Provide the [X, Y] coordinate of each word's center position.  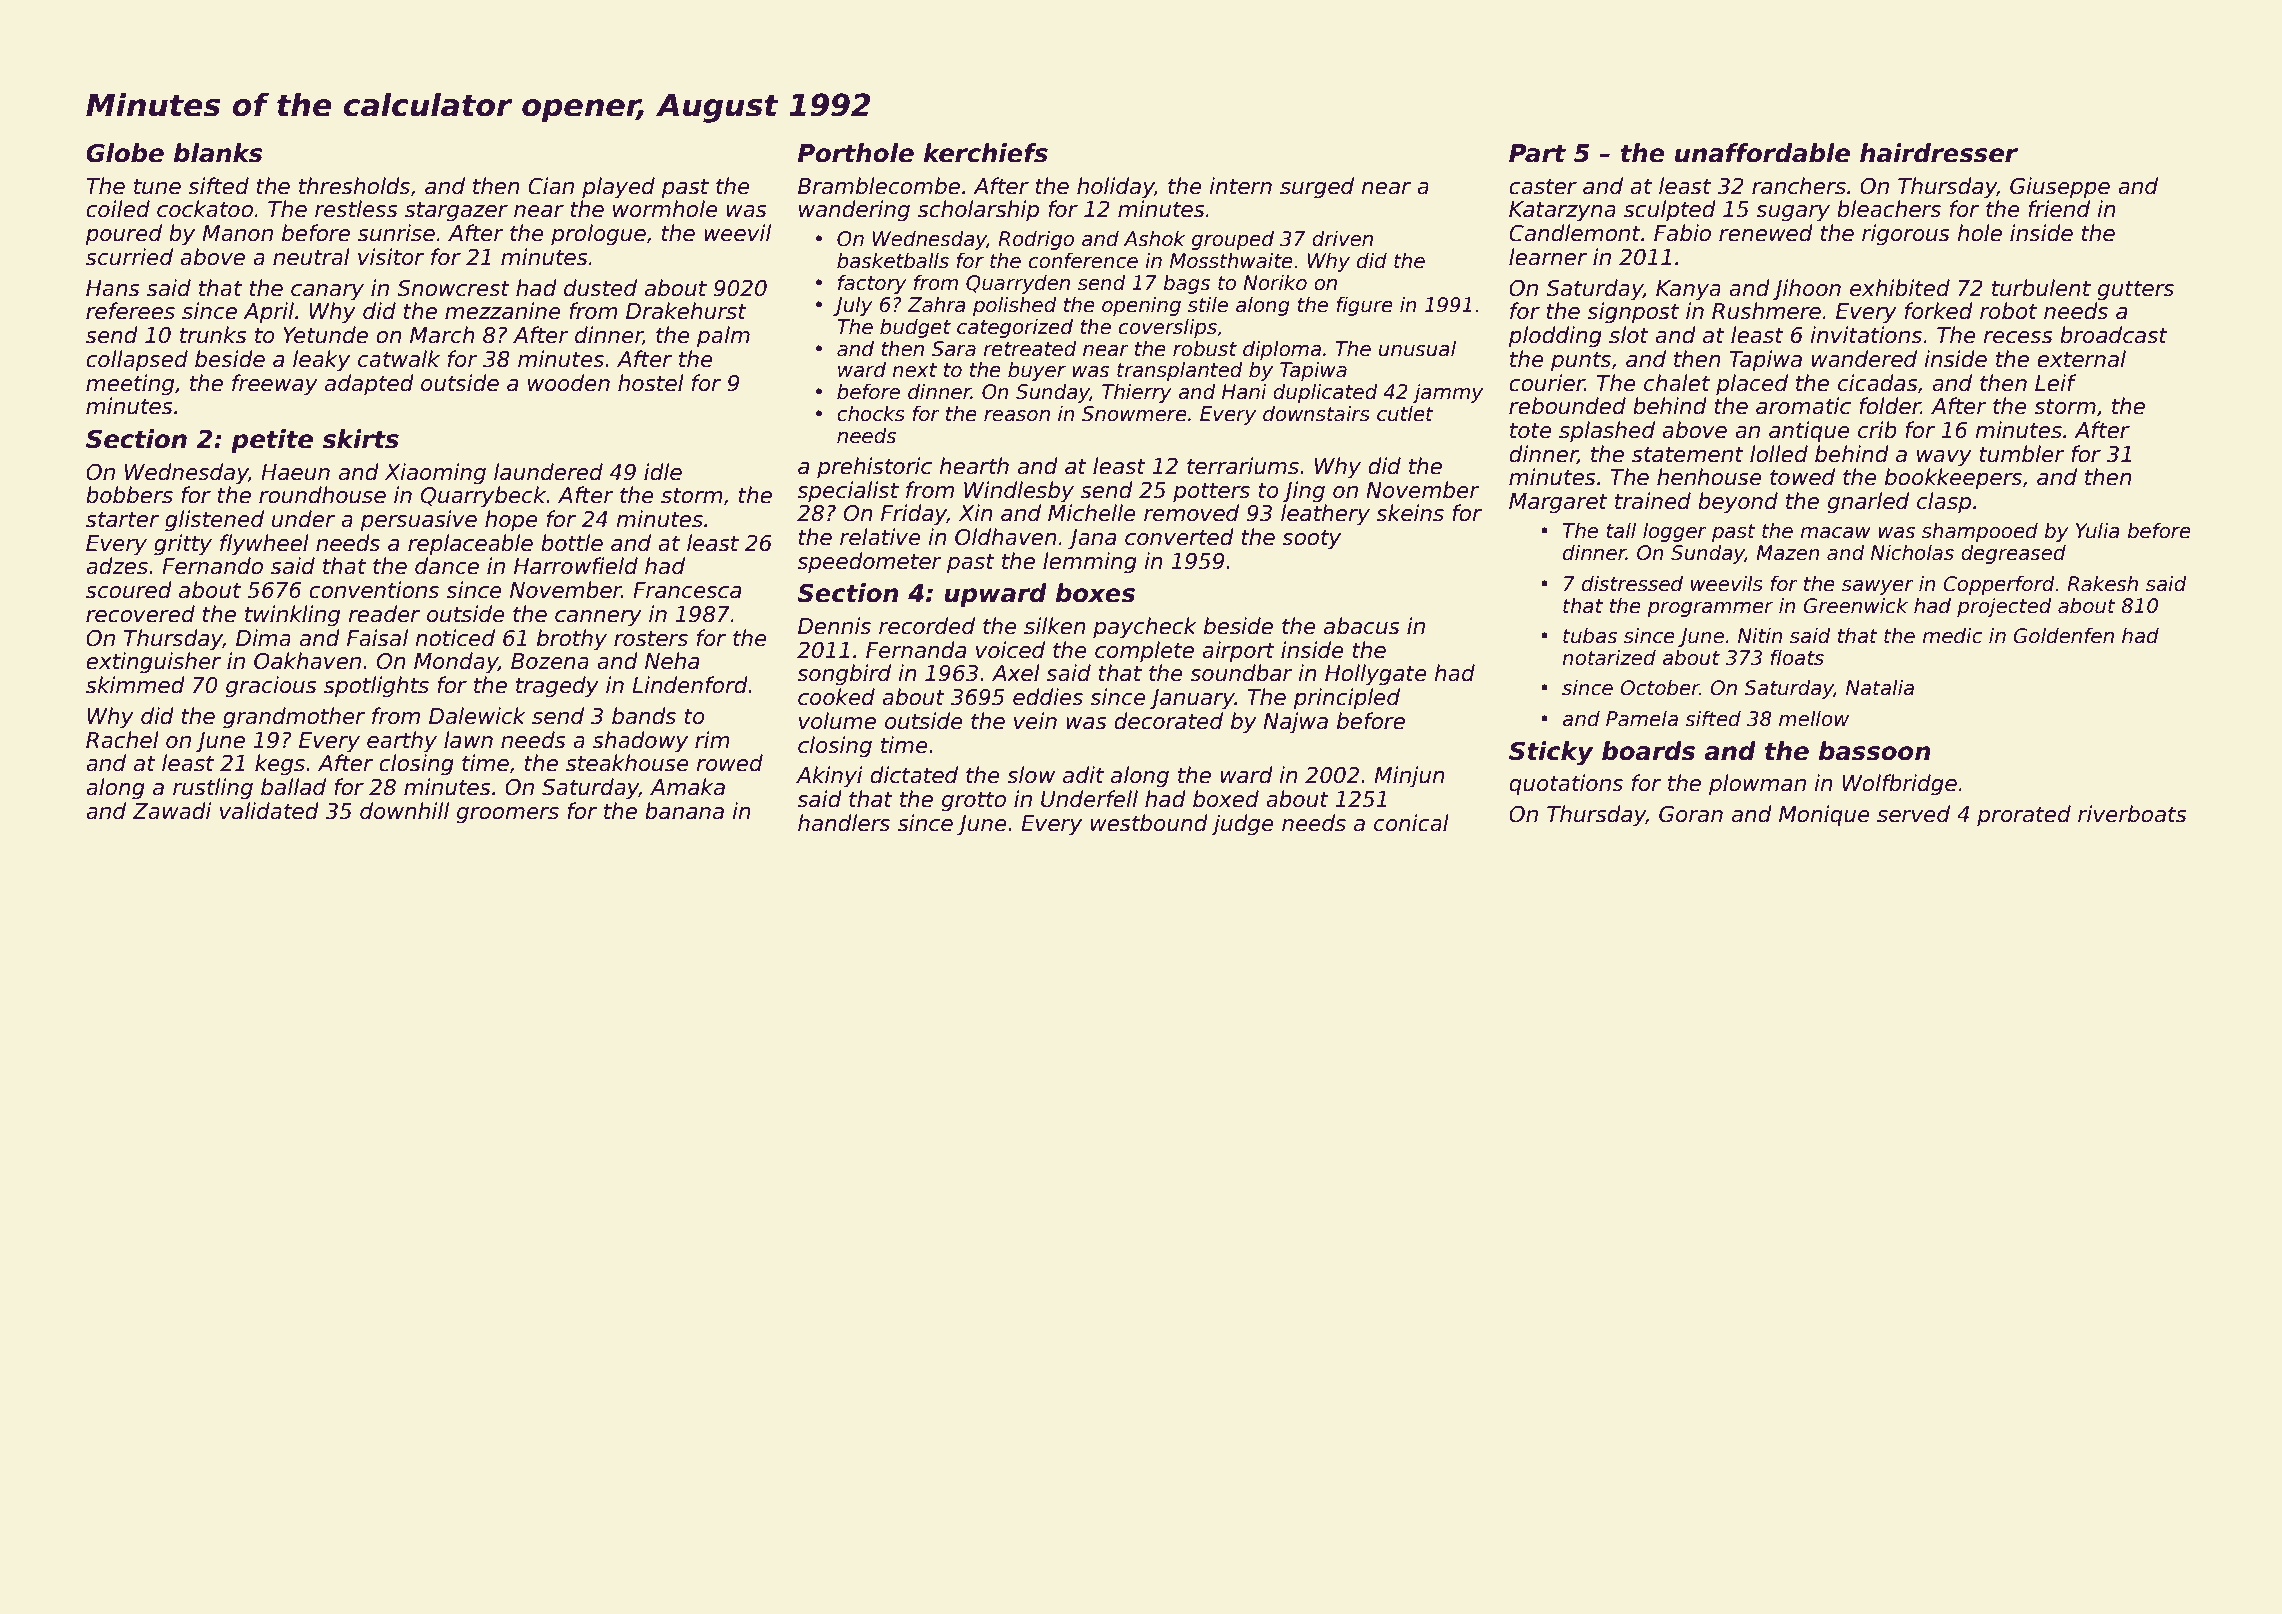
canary [327, 292]
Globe [125, 153]
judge [1242, 825]
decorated [1168, 721]
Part [1537, 153]
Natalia [1880, 688]
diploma [1282, 350]
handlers [844, 823]
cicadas [1878, 383]
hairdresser [1939, 153]
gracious [271, 687]
